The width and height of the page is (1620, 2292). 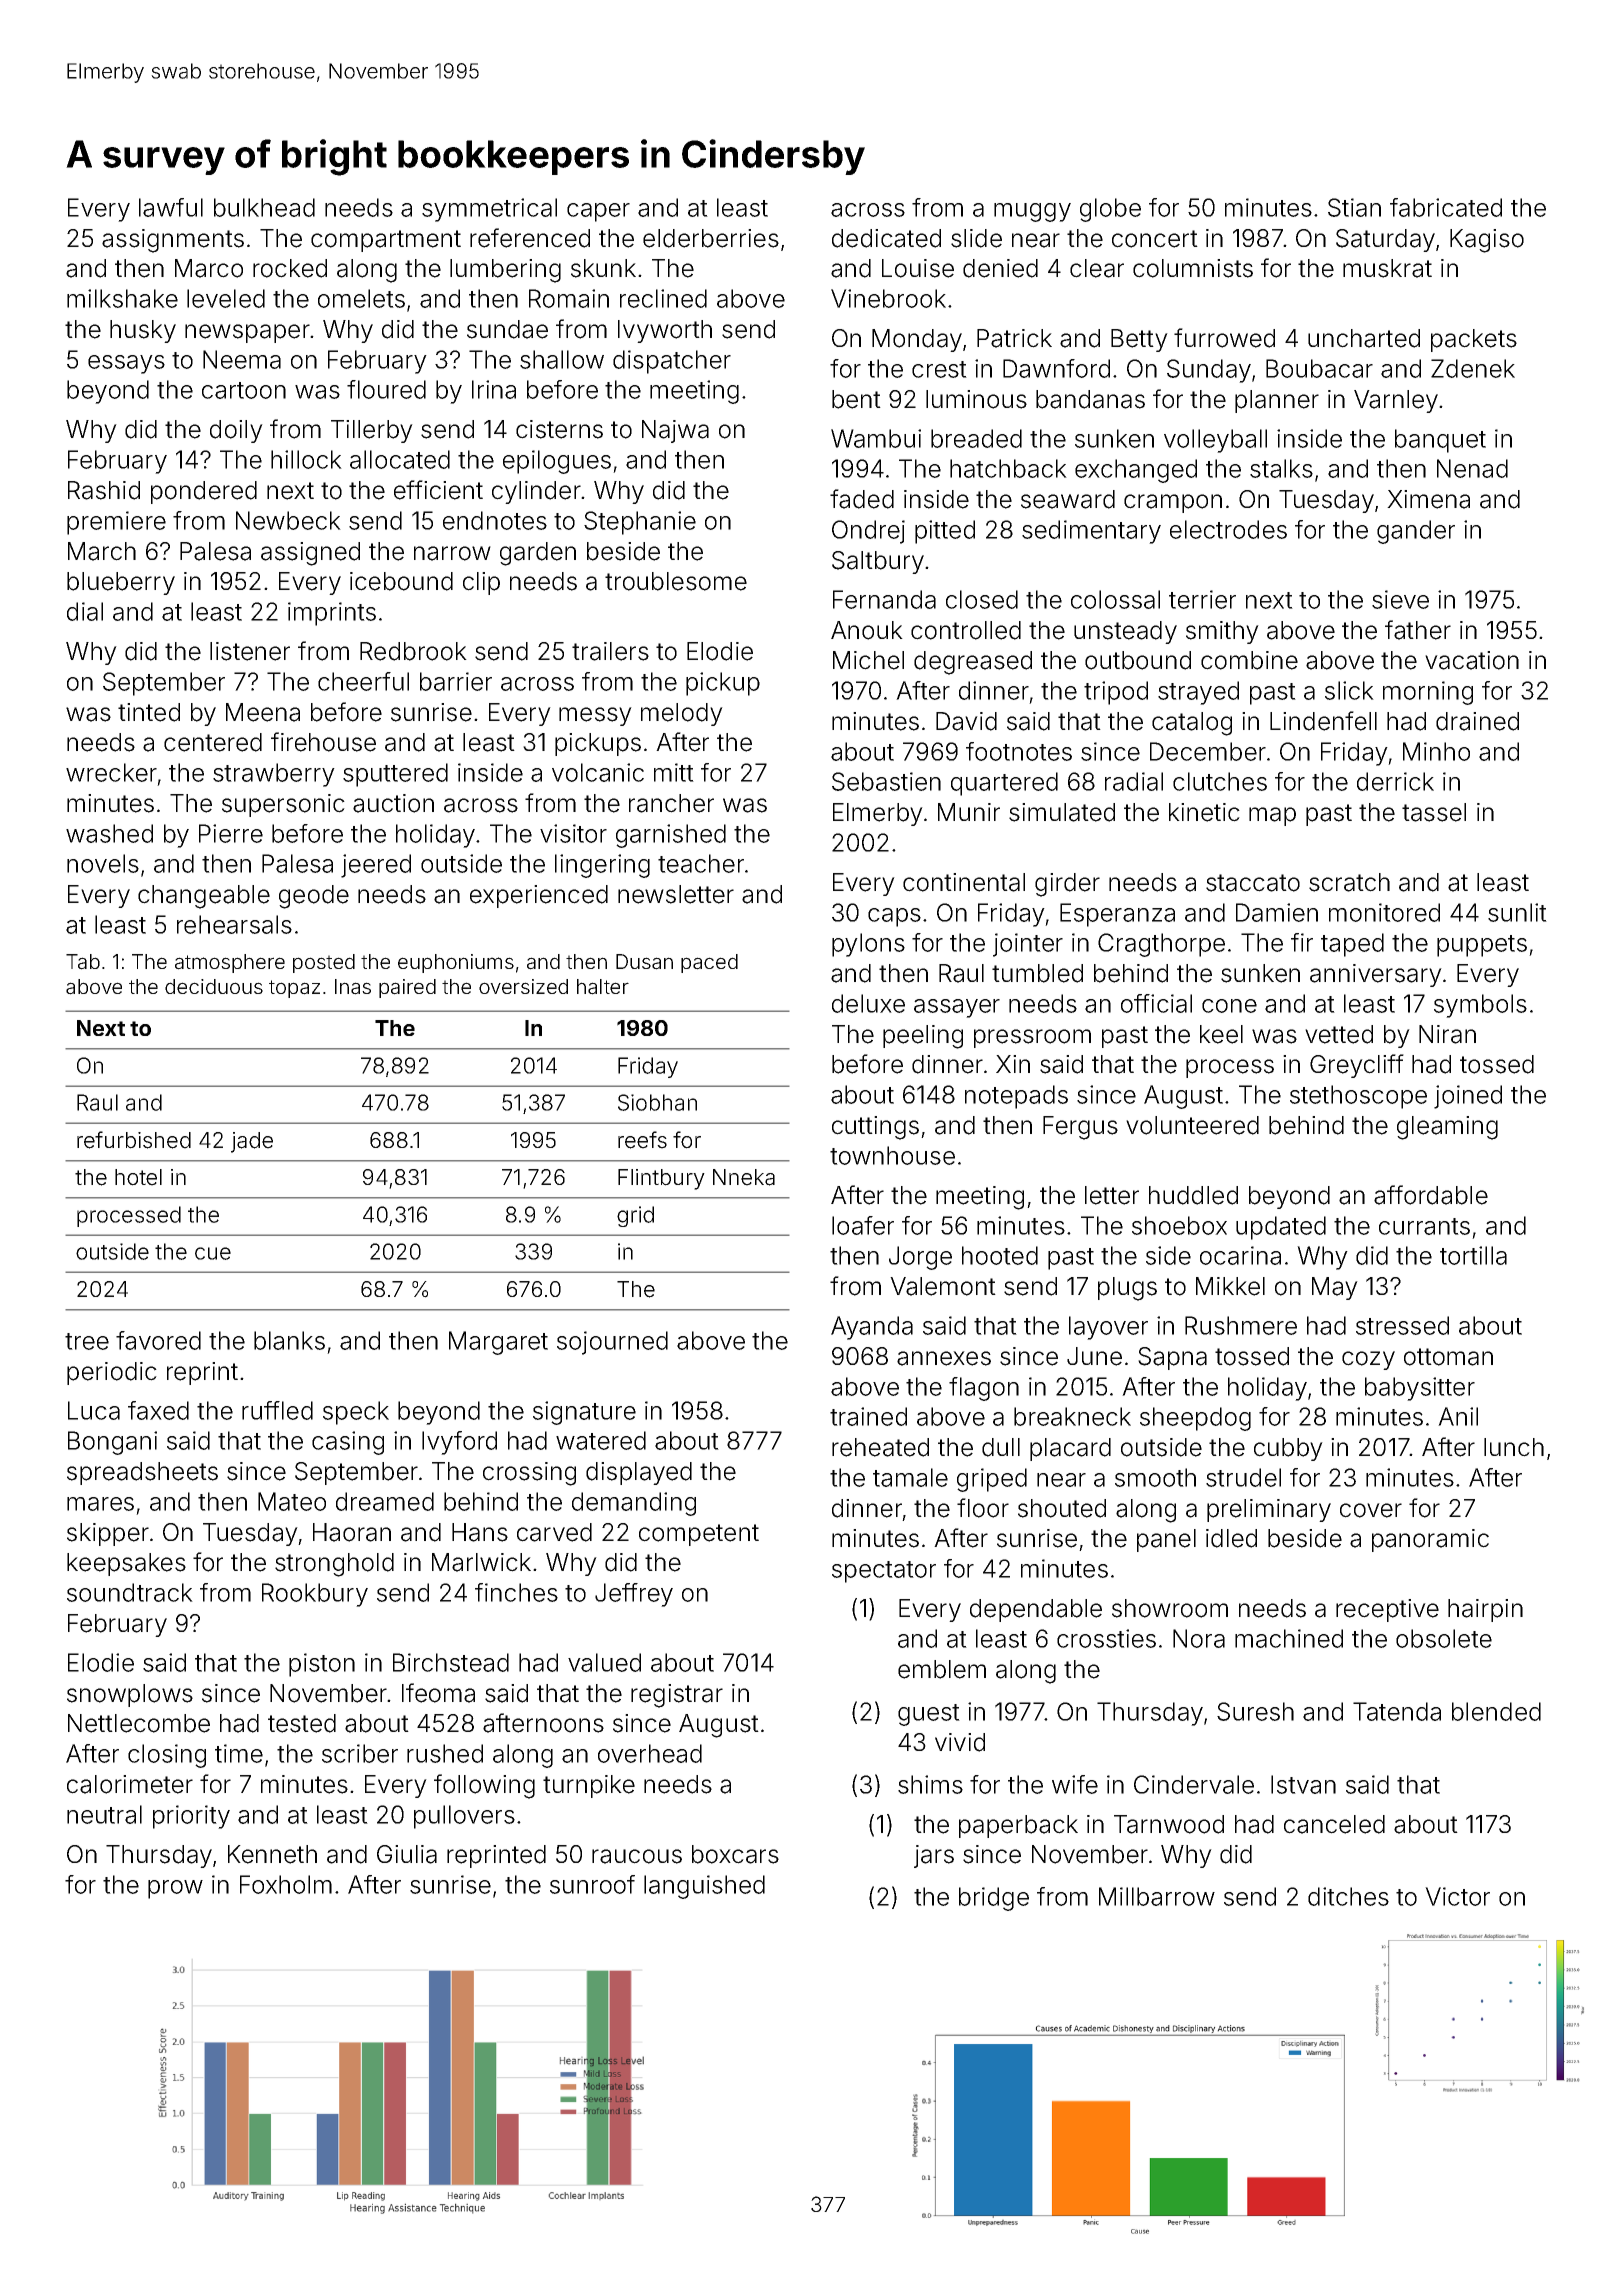 What do you see at coordinates (637, 1856) in the page?
I see `raucous` at bounding box center [637, 1856].
